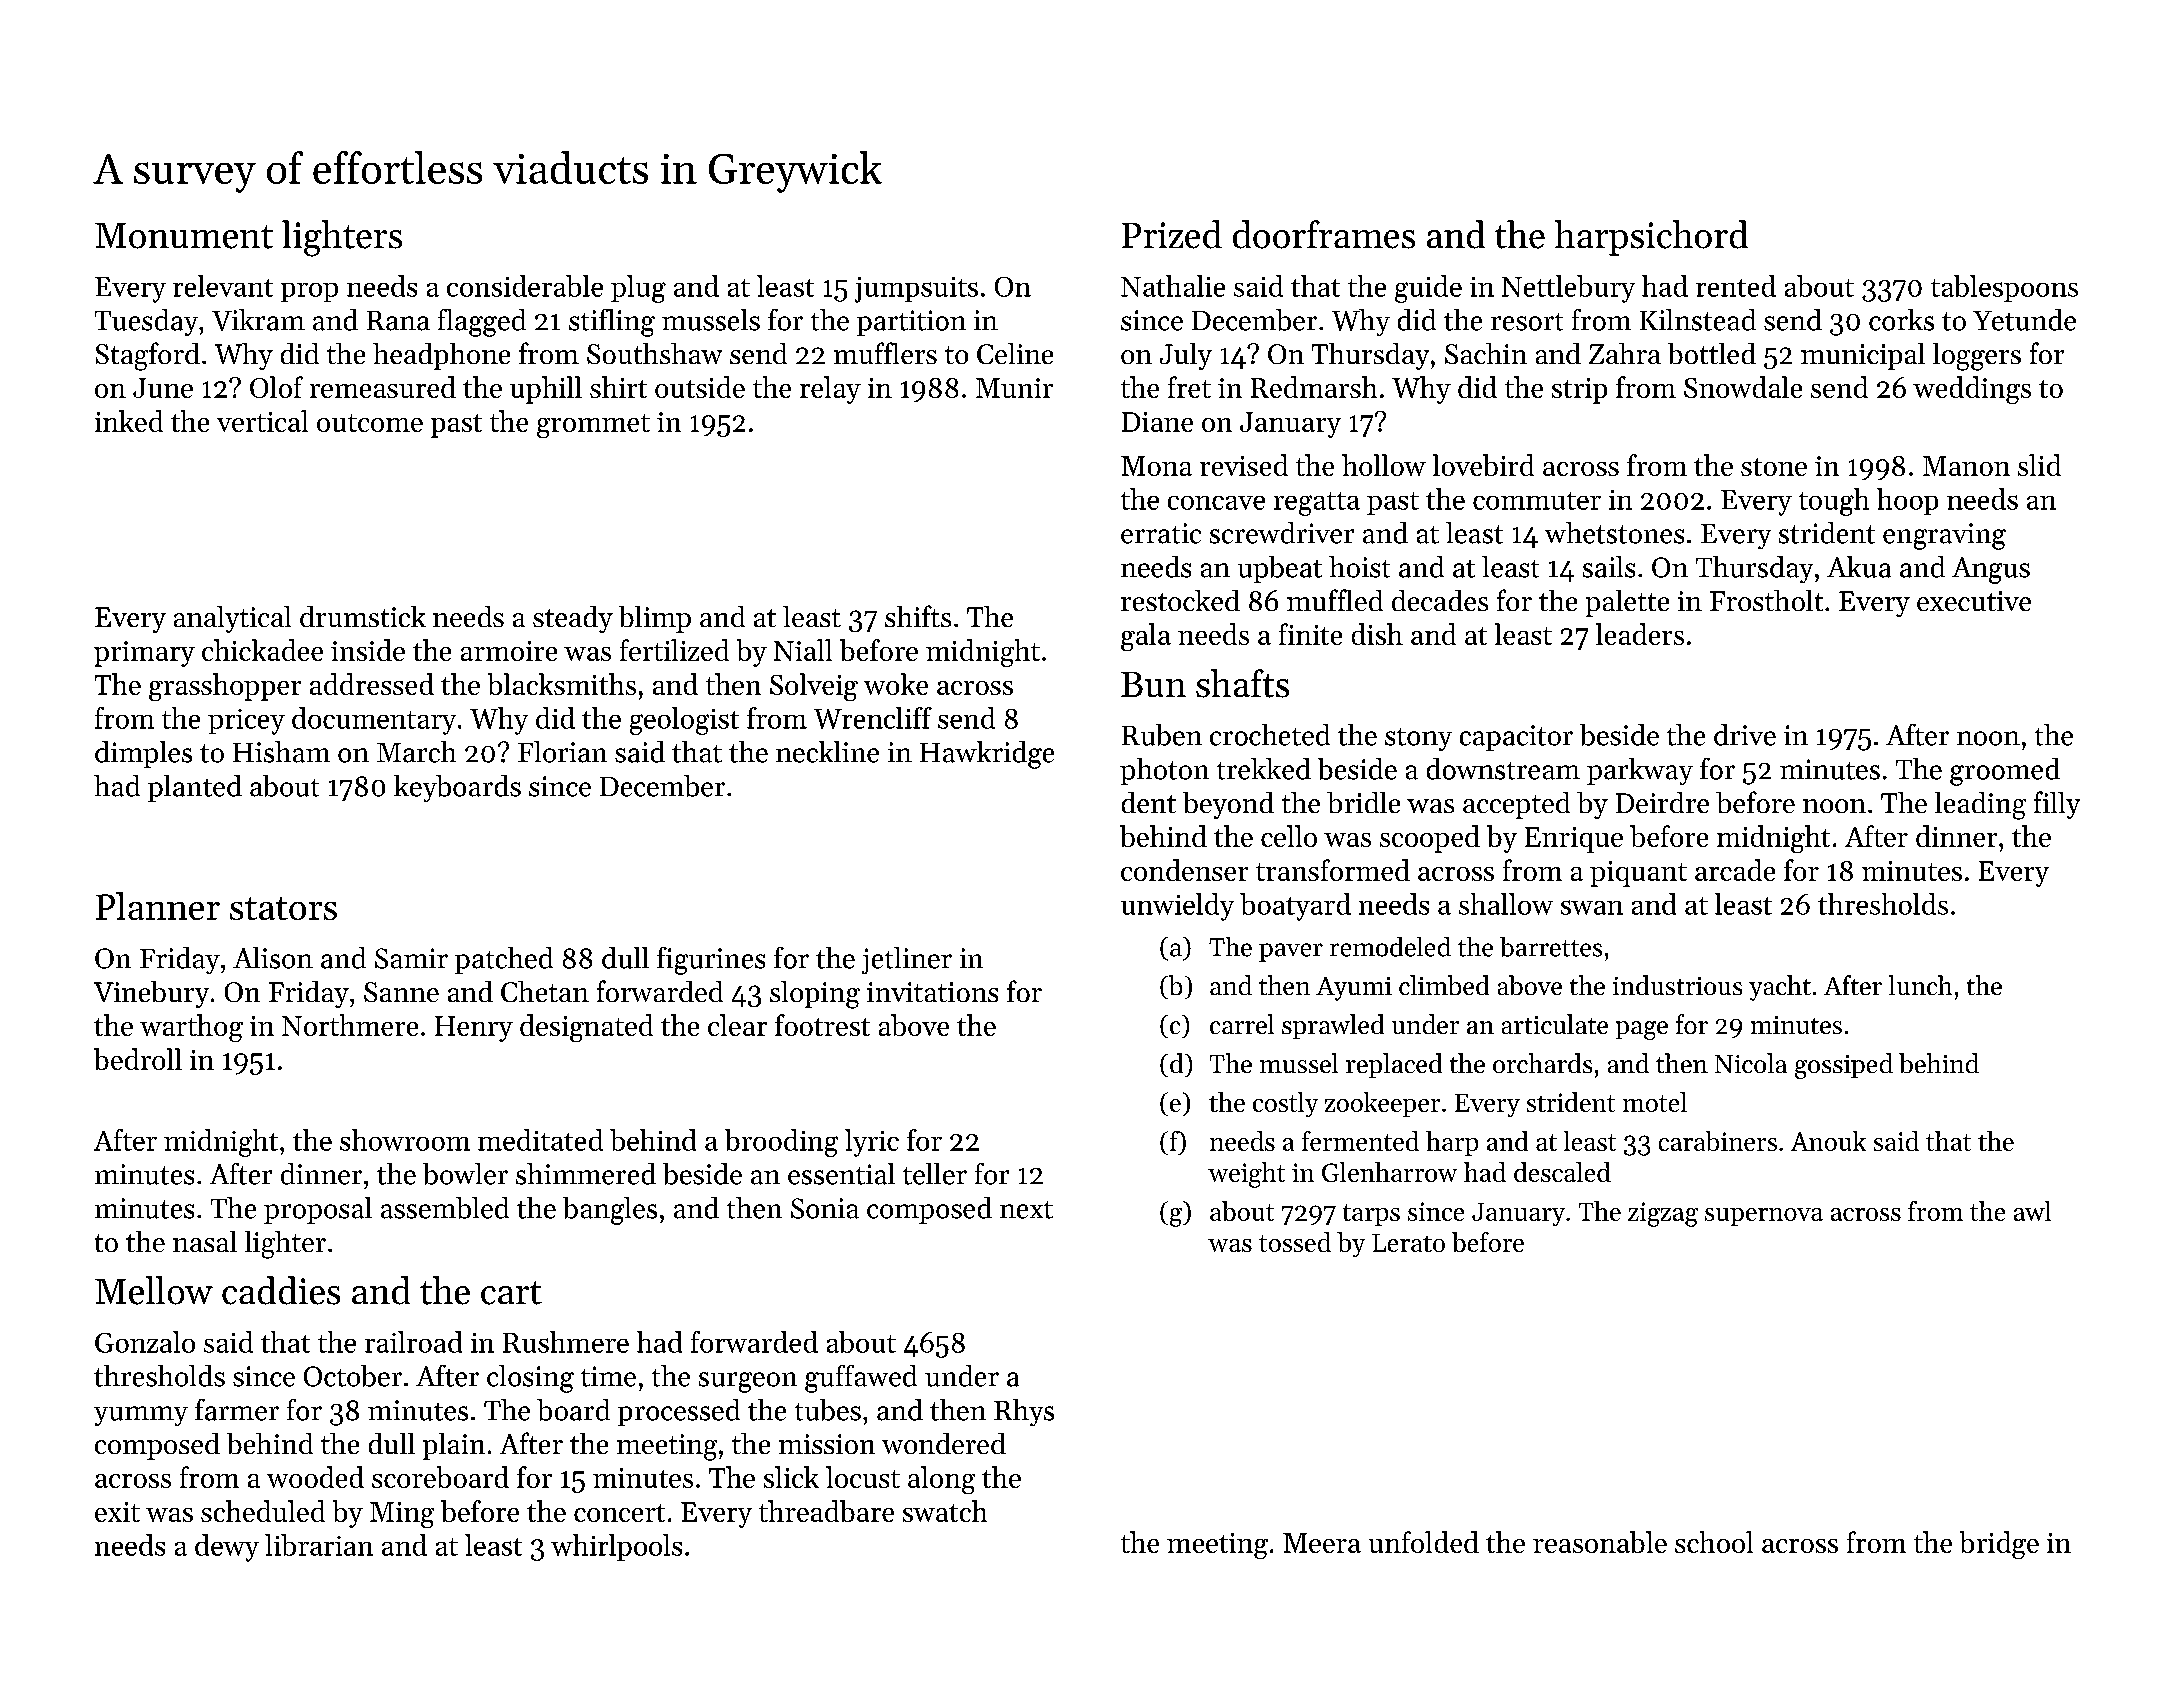 The image size is (2178, 1683). What do you see at coordinates (1173, 286) in the image?
I see `Nathalie` at bounding box center [1173, 286].
